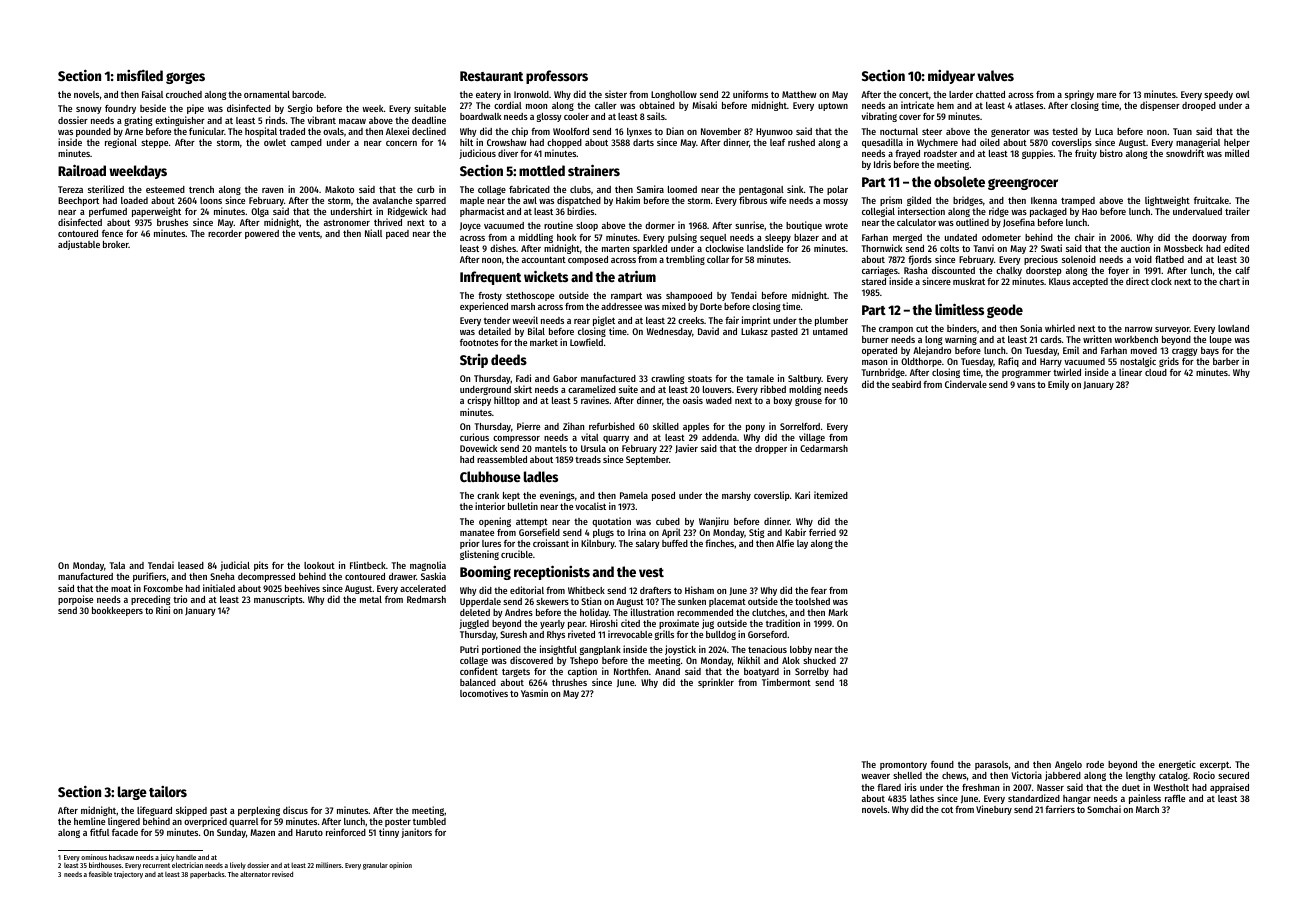 The width and height of the screenshot is (1308, 924). Describe the element at coordinates (140, 75) in the screenshot. I see `misfiled` at that location.
